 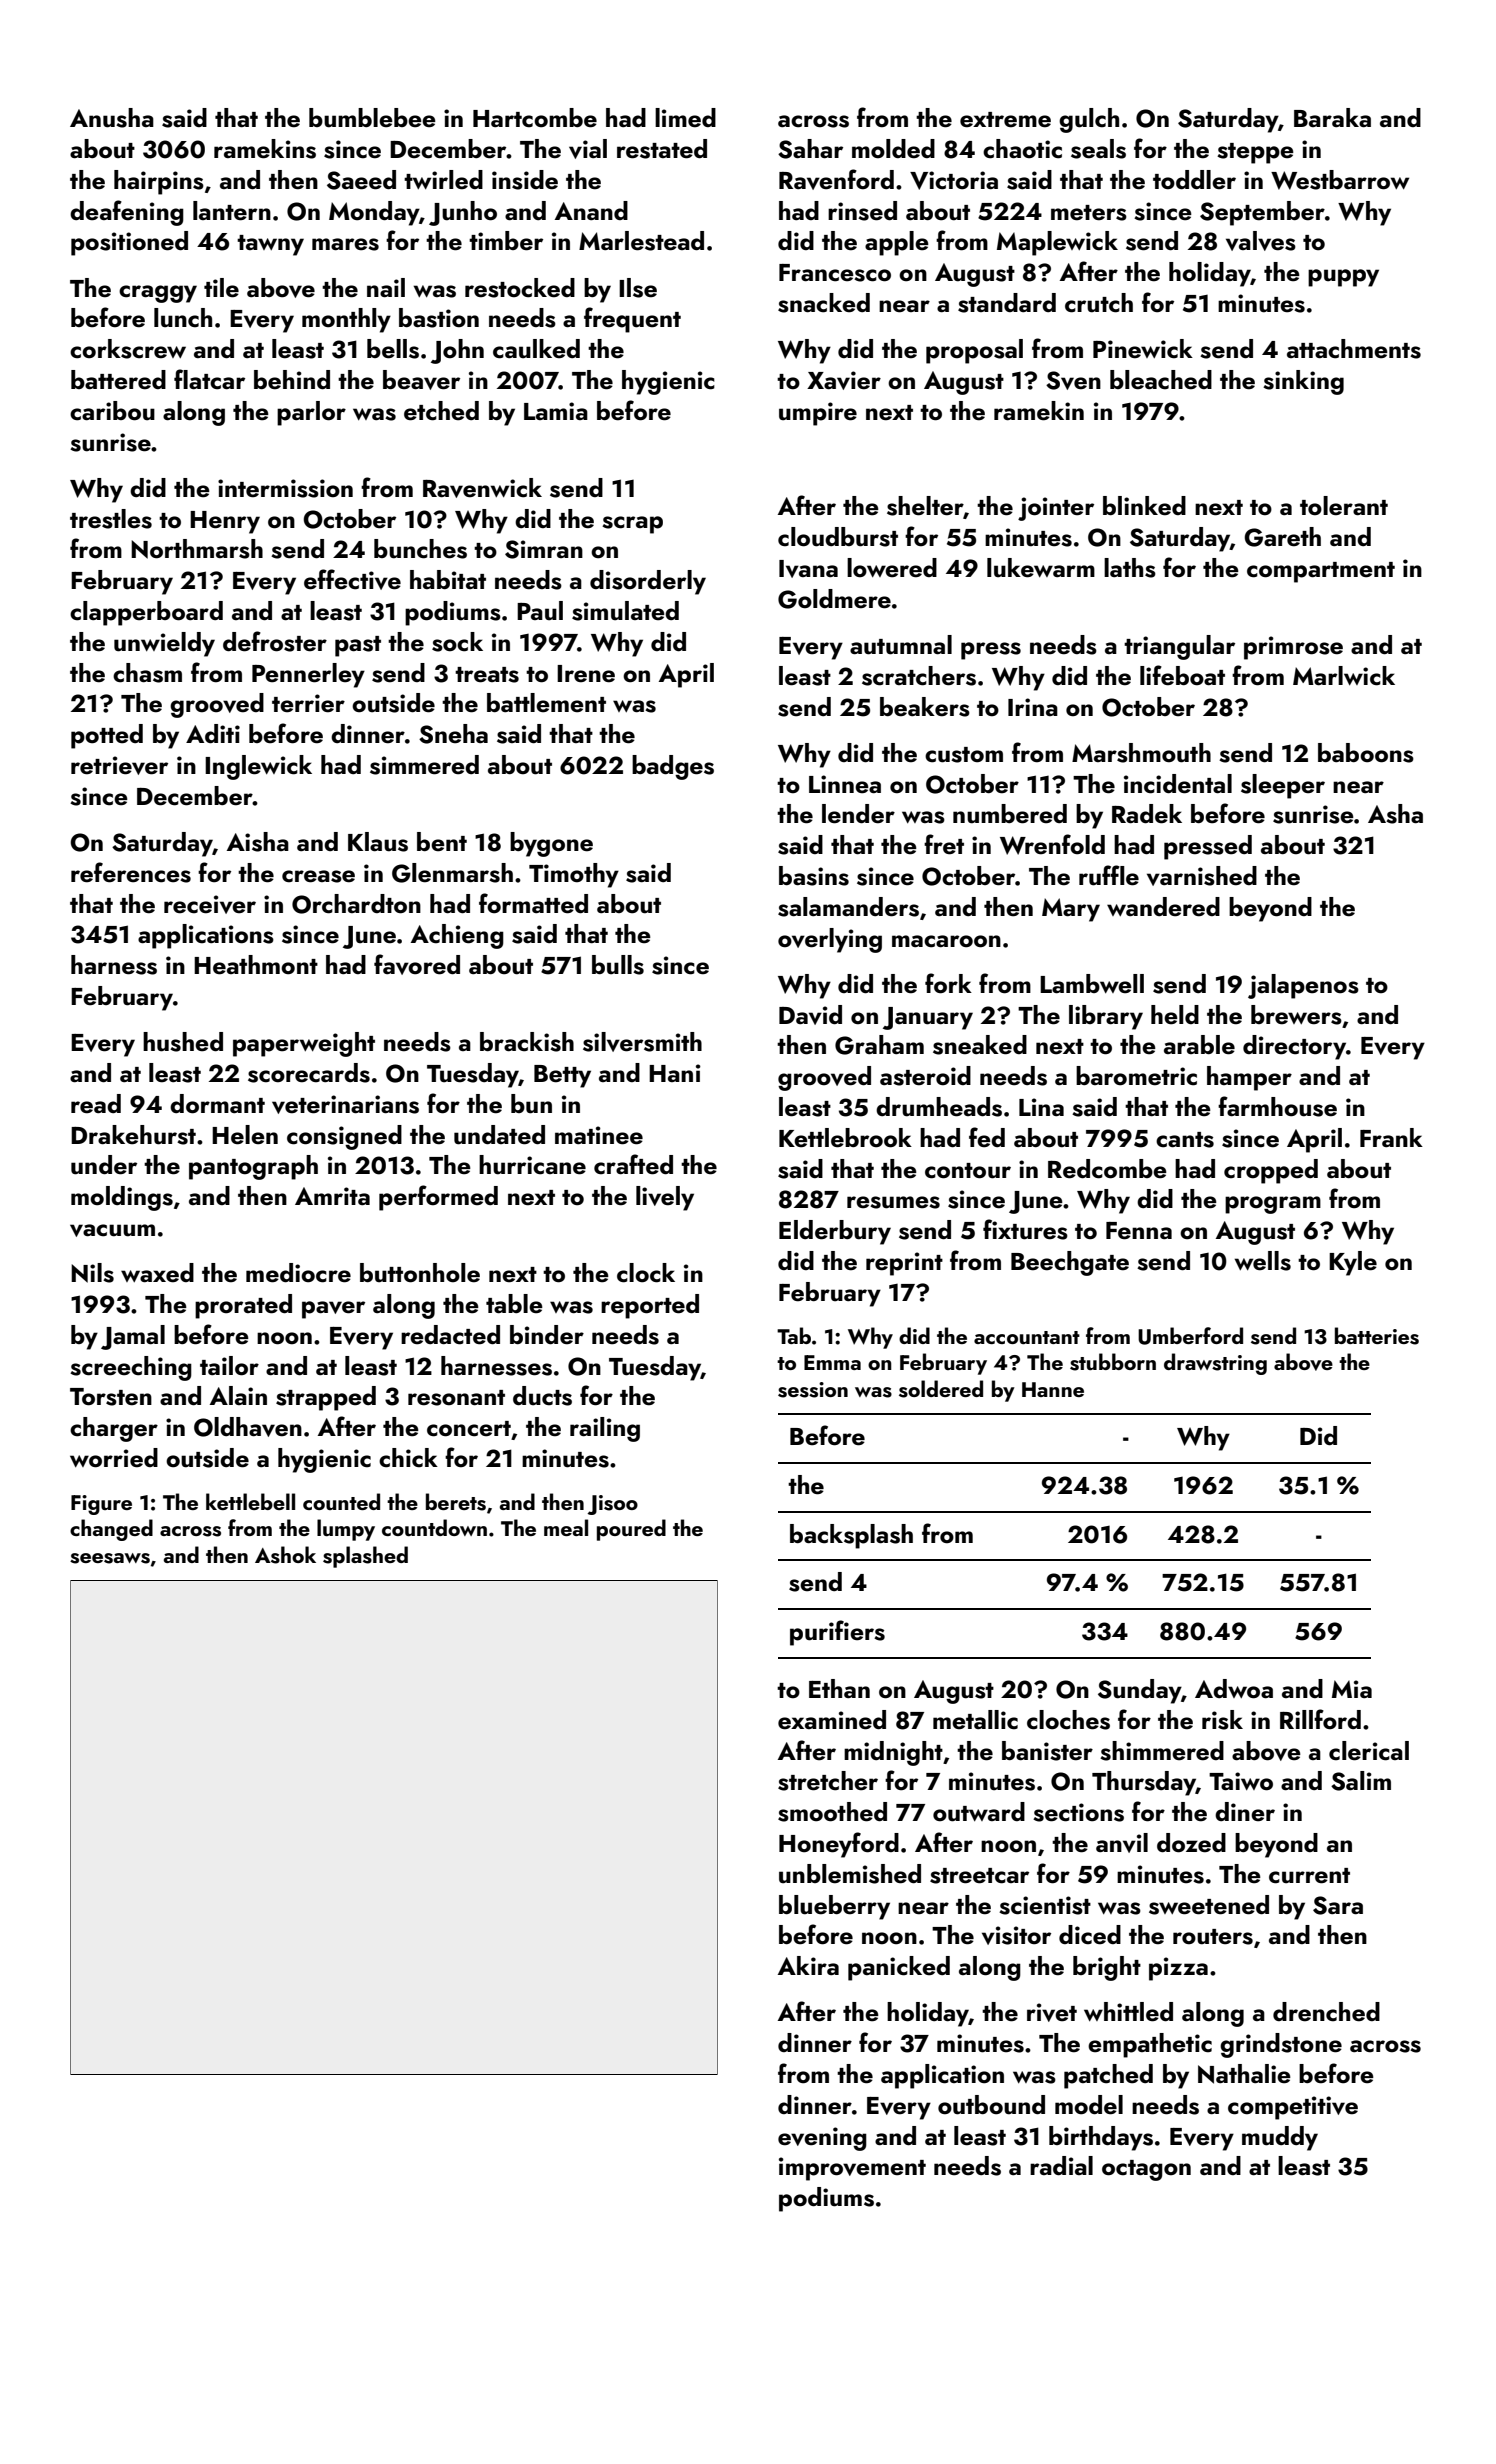 I want to click on Sahar, so click(x=810, y=149).
